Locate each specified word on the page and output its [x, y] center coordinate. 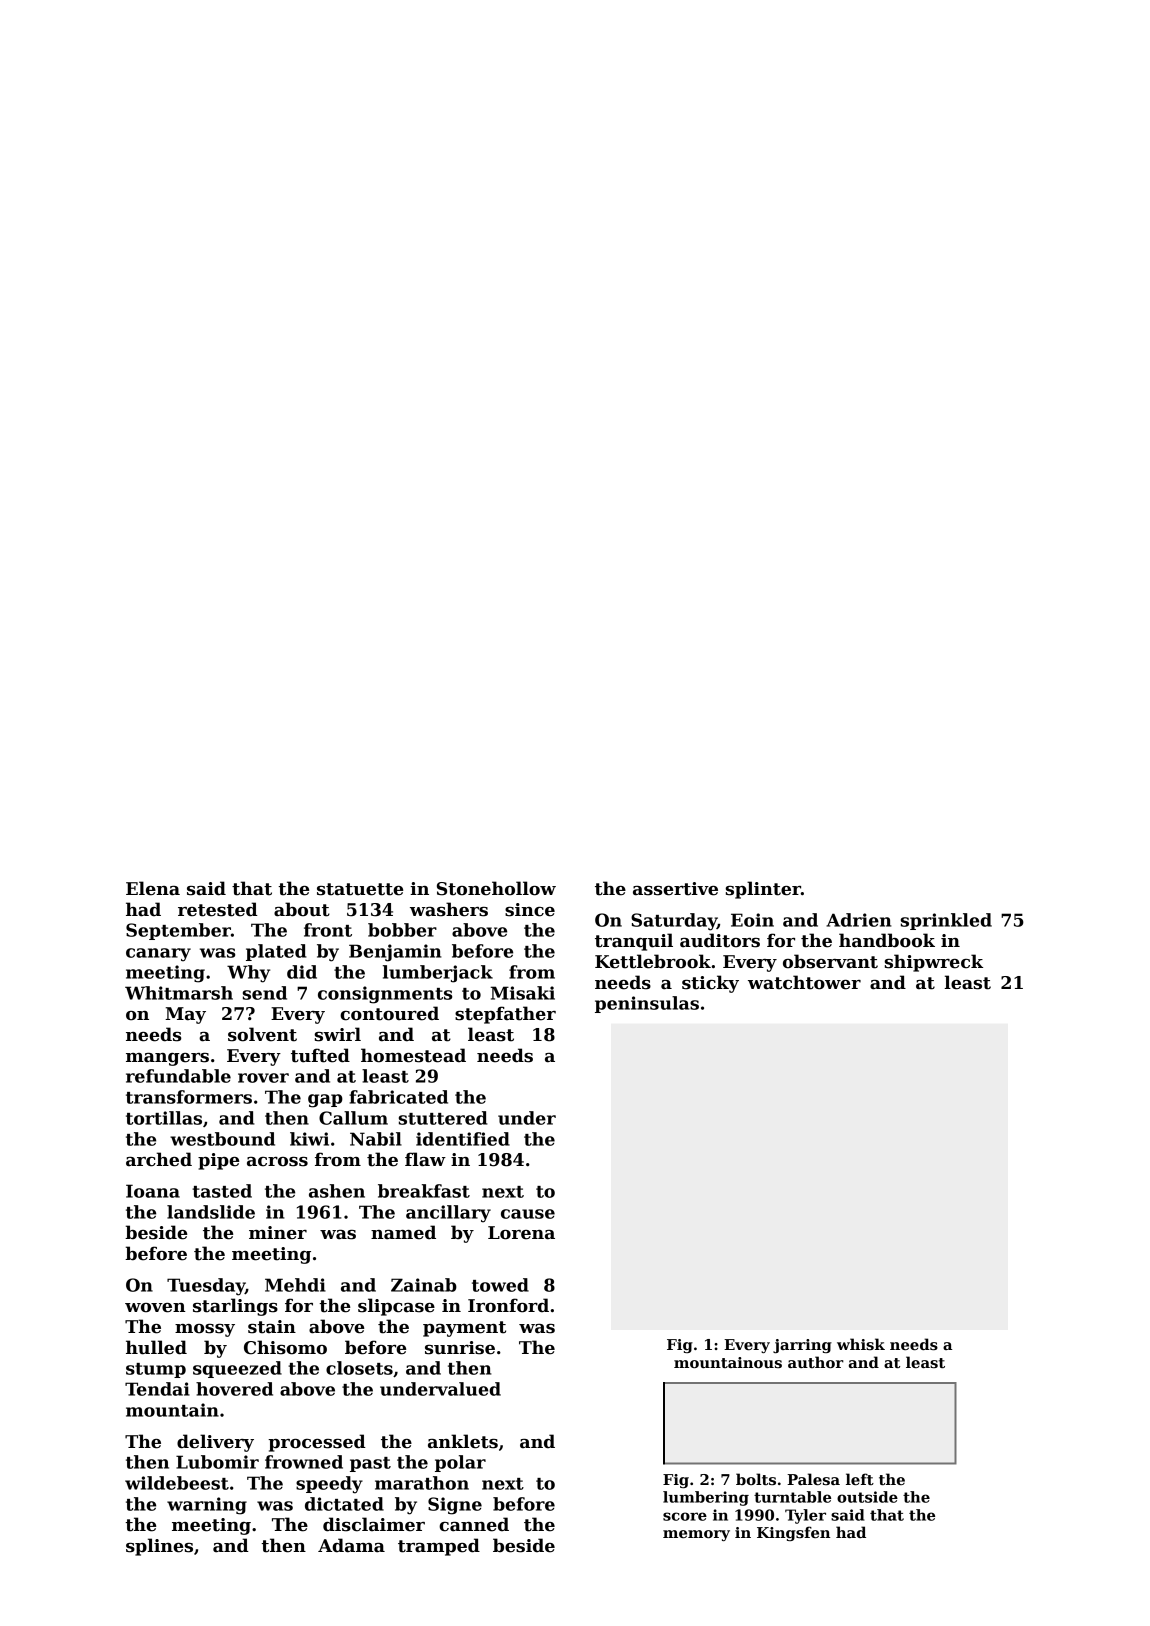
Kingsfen [793, 1533]
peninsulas [647, 1004]
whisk [861, 1344]
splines [159, 1547]
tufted [320, 1055]
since [530, 910]
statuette [360, 889]
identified [463, 1139]
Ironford [508, 1305]
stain [272, 1327]
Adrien [859, 920]
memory [696, 1535]
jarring [802, 1346]
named [403, 1232]
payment [464, 1329]
